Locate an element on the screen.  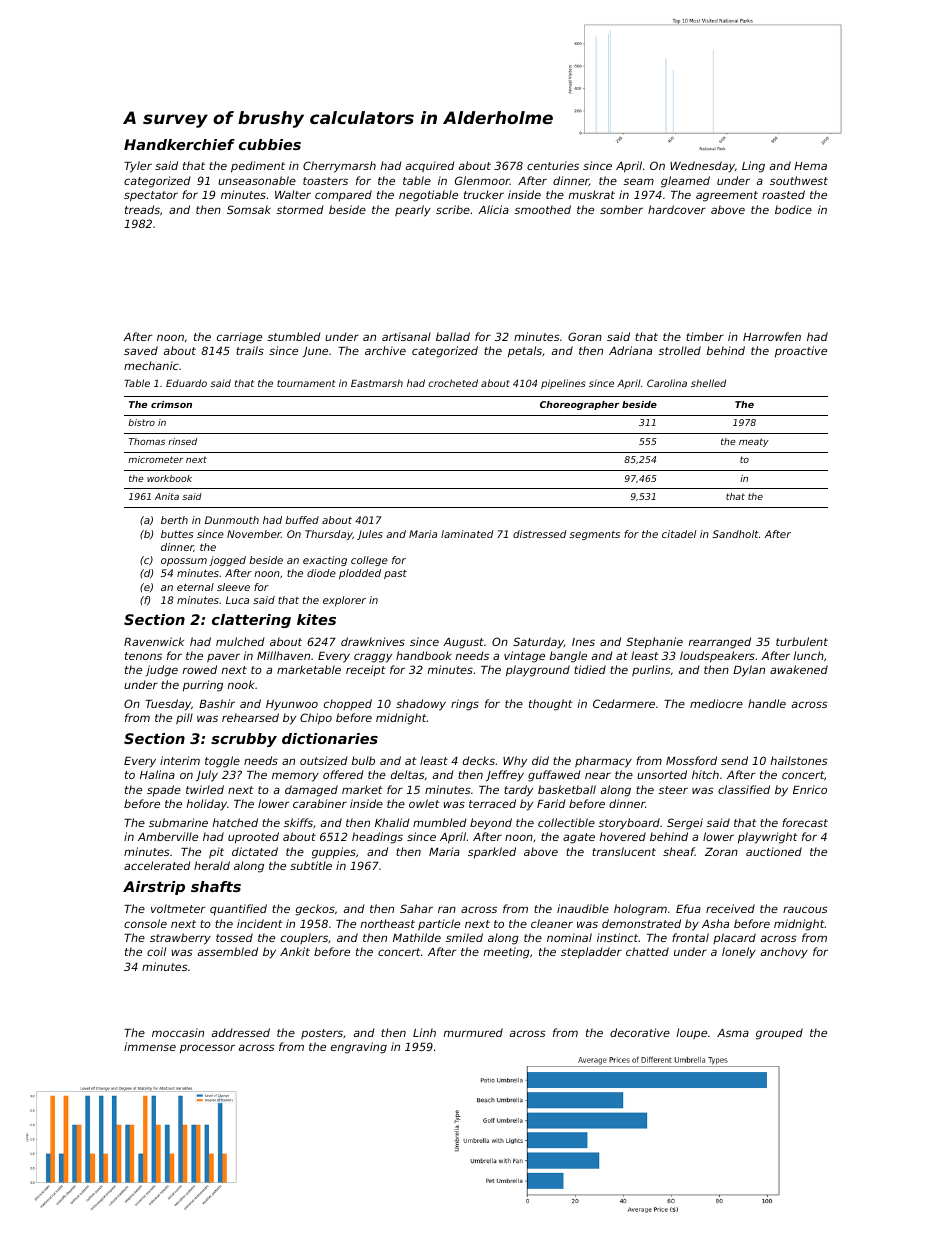
guppies is located at coordinates (334, 853).
